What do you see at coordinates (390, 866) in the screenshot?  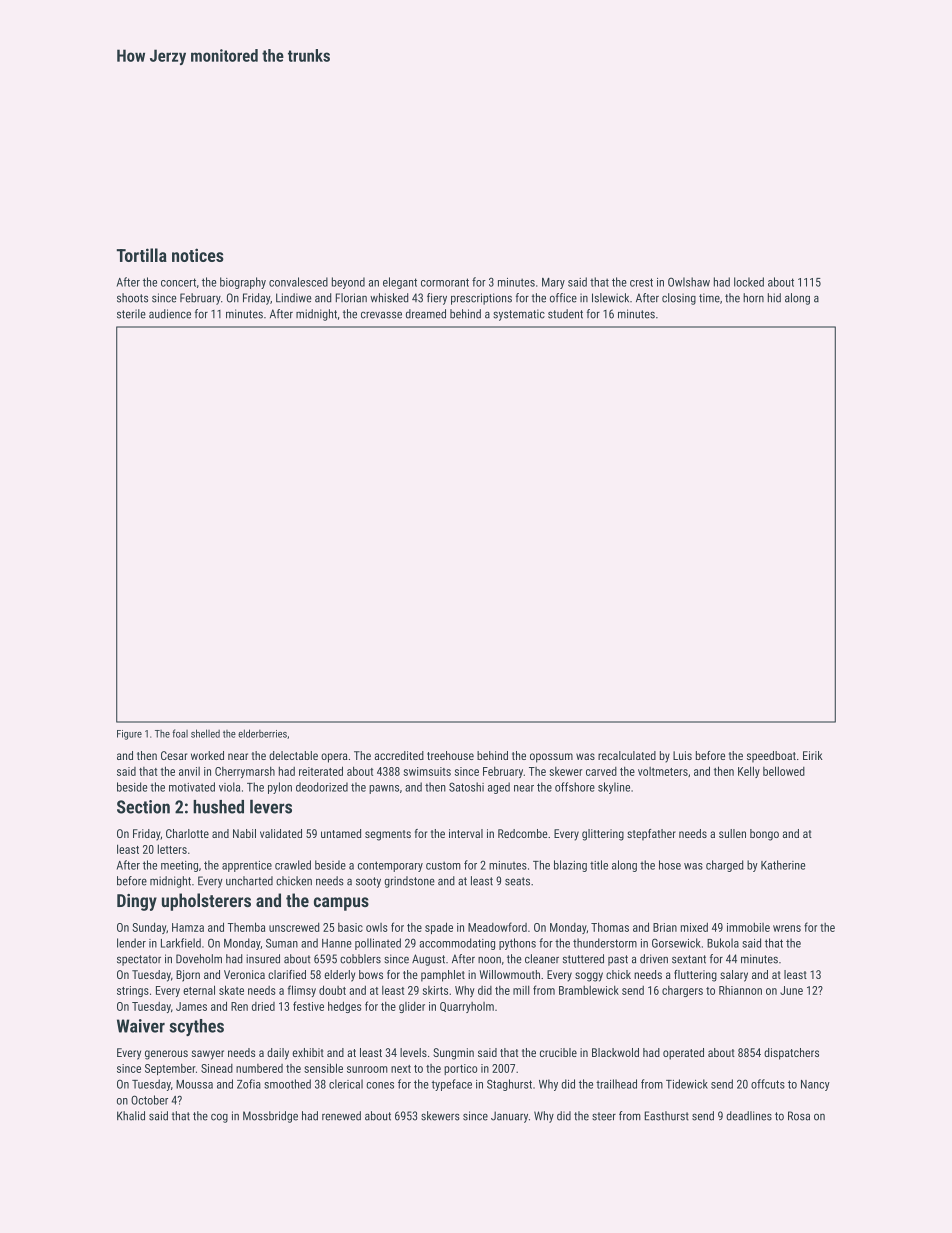 I see `contemporary` at bounding box center [390, 866].
